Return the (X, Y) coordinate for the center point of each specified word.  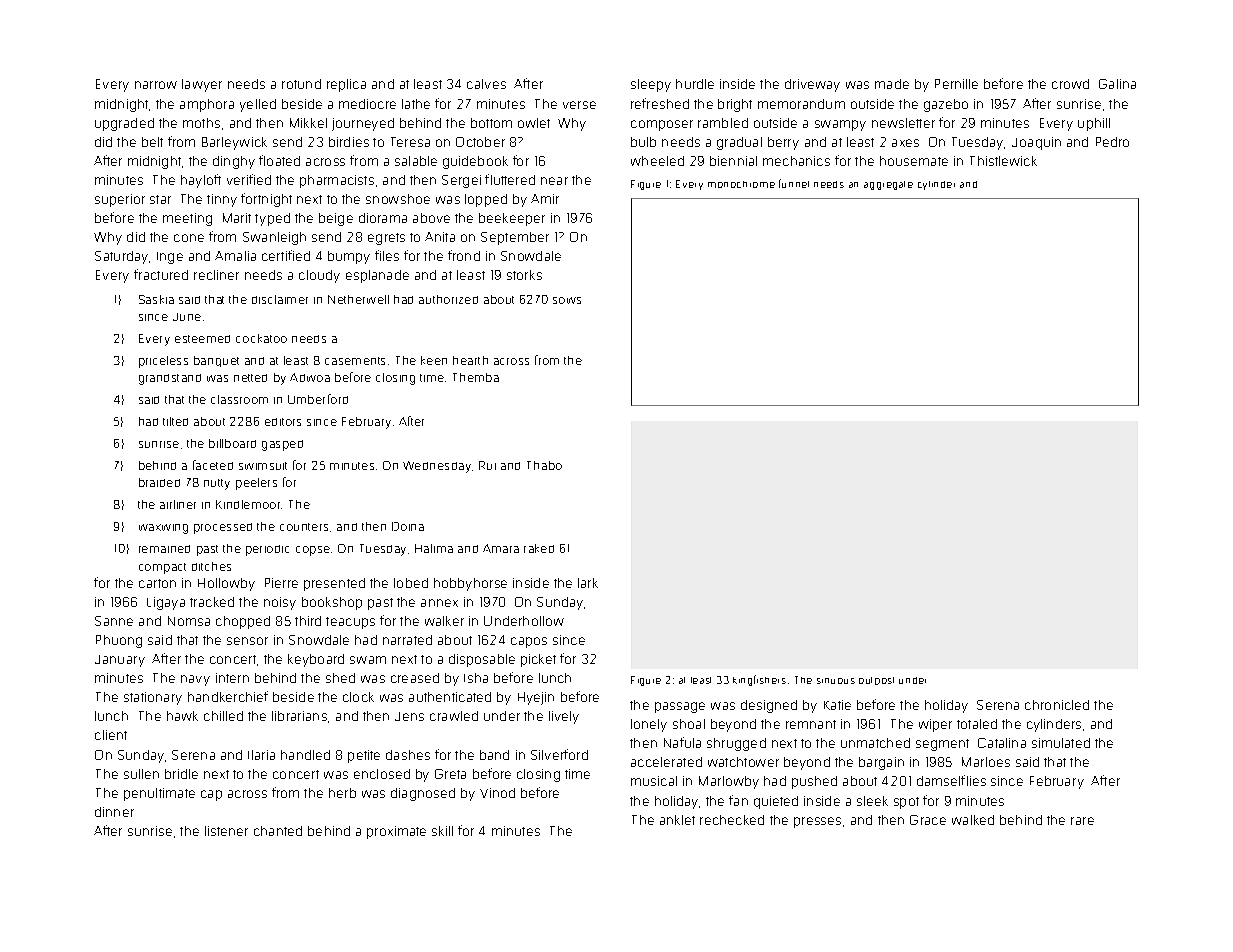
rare (1082, 821)
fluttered (510, 179)
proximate (396, 832)
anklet (677, 820)
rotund (301, 84)
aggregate (888, 185)
